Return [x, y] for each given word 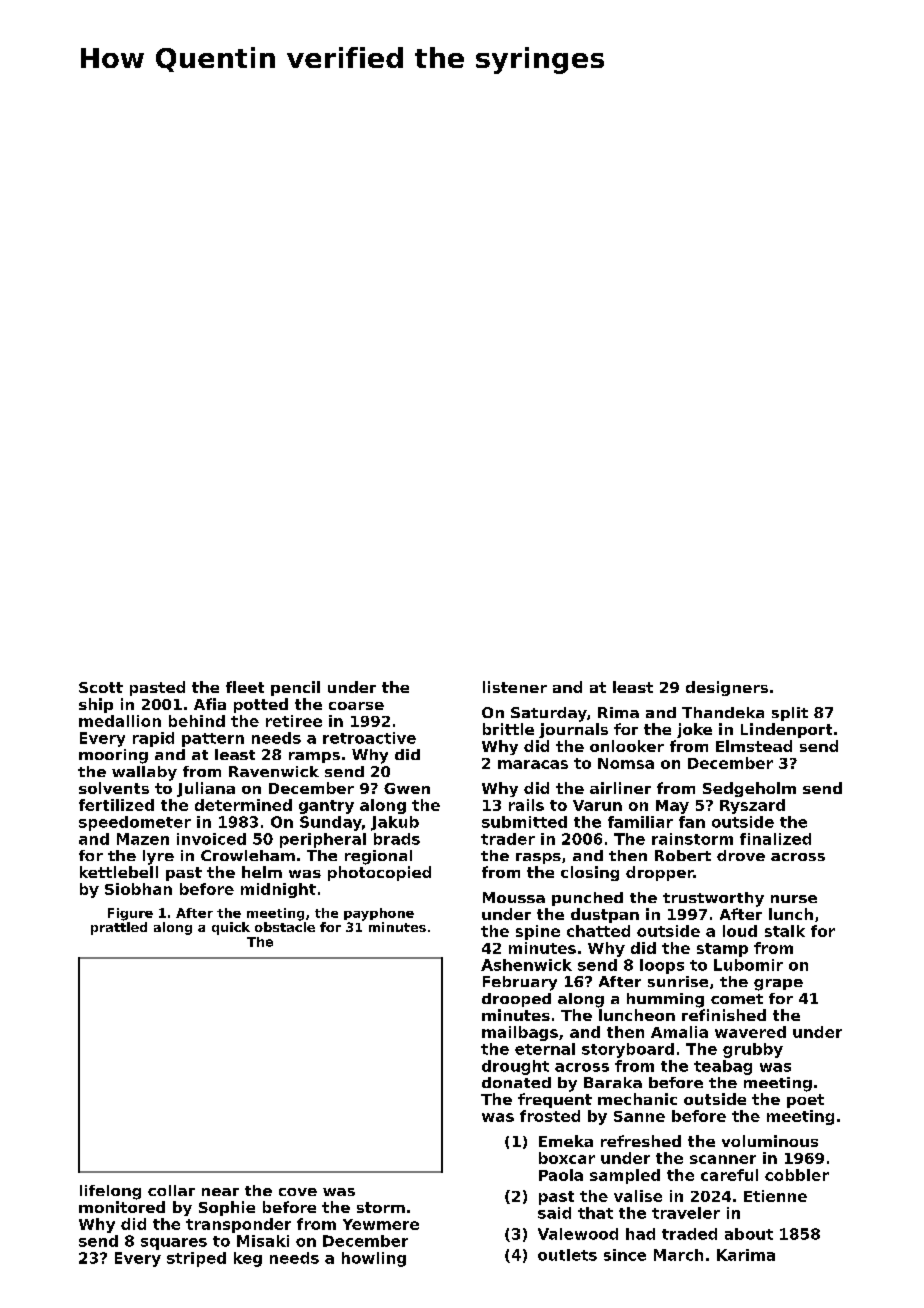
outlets [567, 1255]
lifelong [110, 1192]
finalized [775, 839]
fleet [245, 687]
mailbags [520, 1033]
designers [727, 688]
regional [378, 857]
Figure [130, 914]
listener [515, 687]
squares [174, 1244]
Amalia [679, 1032]
